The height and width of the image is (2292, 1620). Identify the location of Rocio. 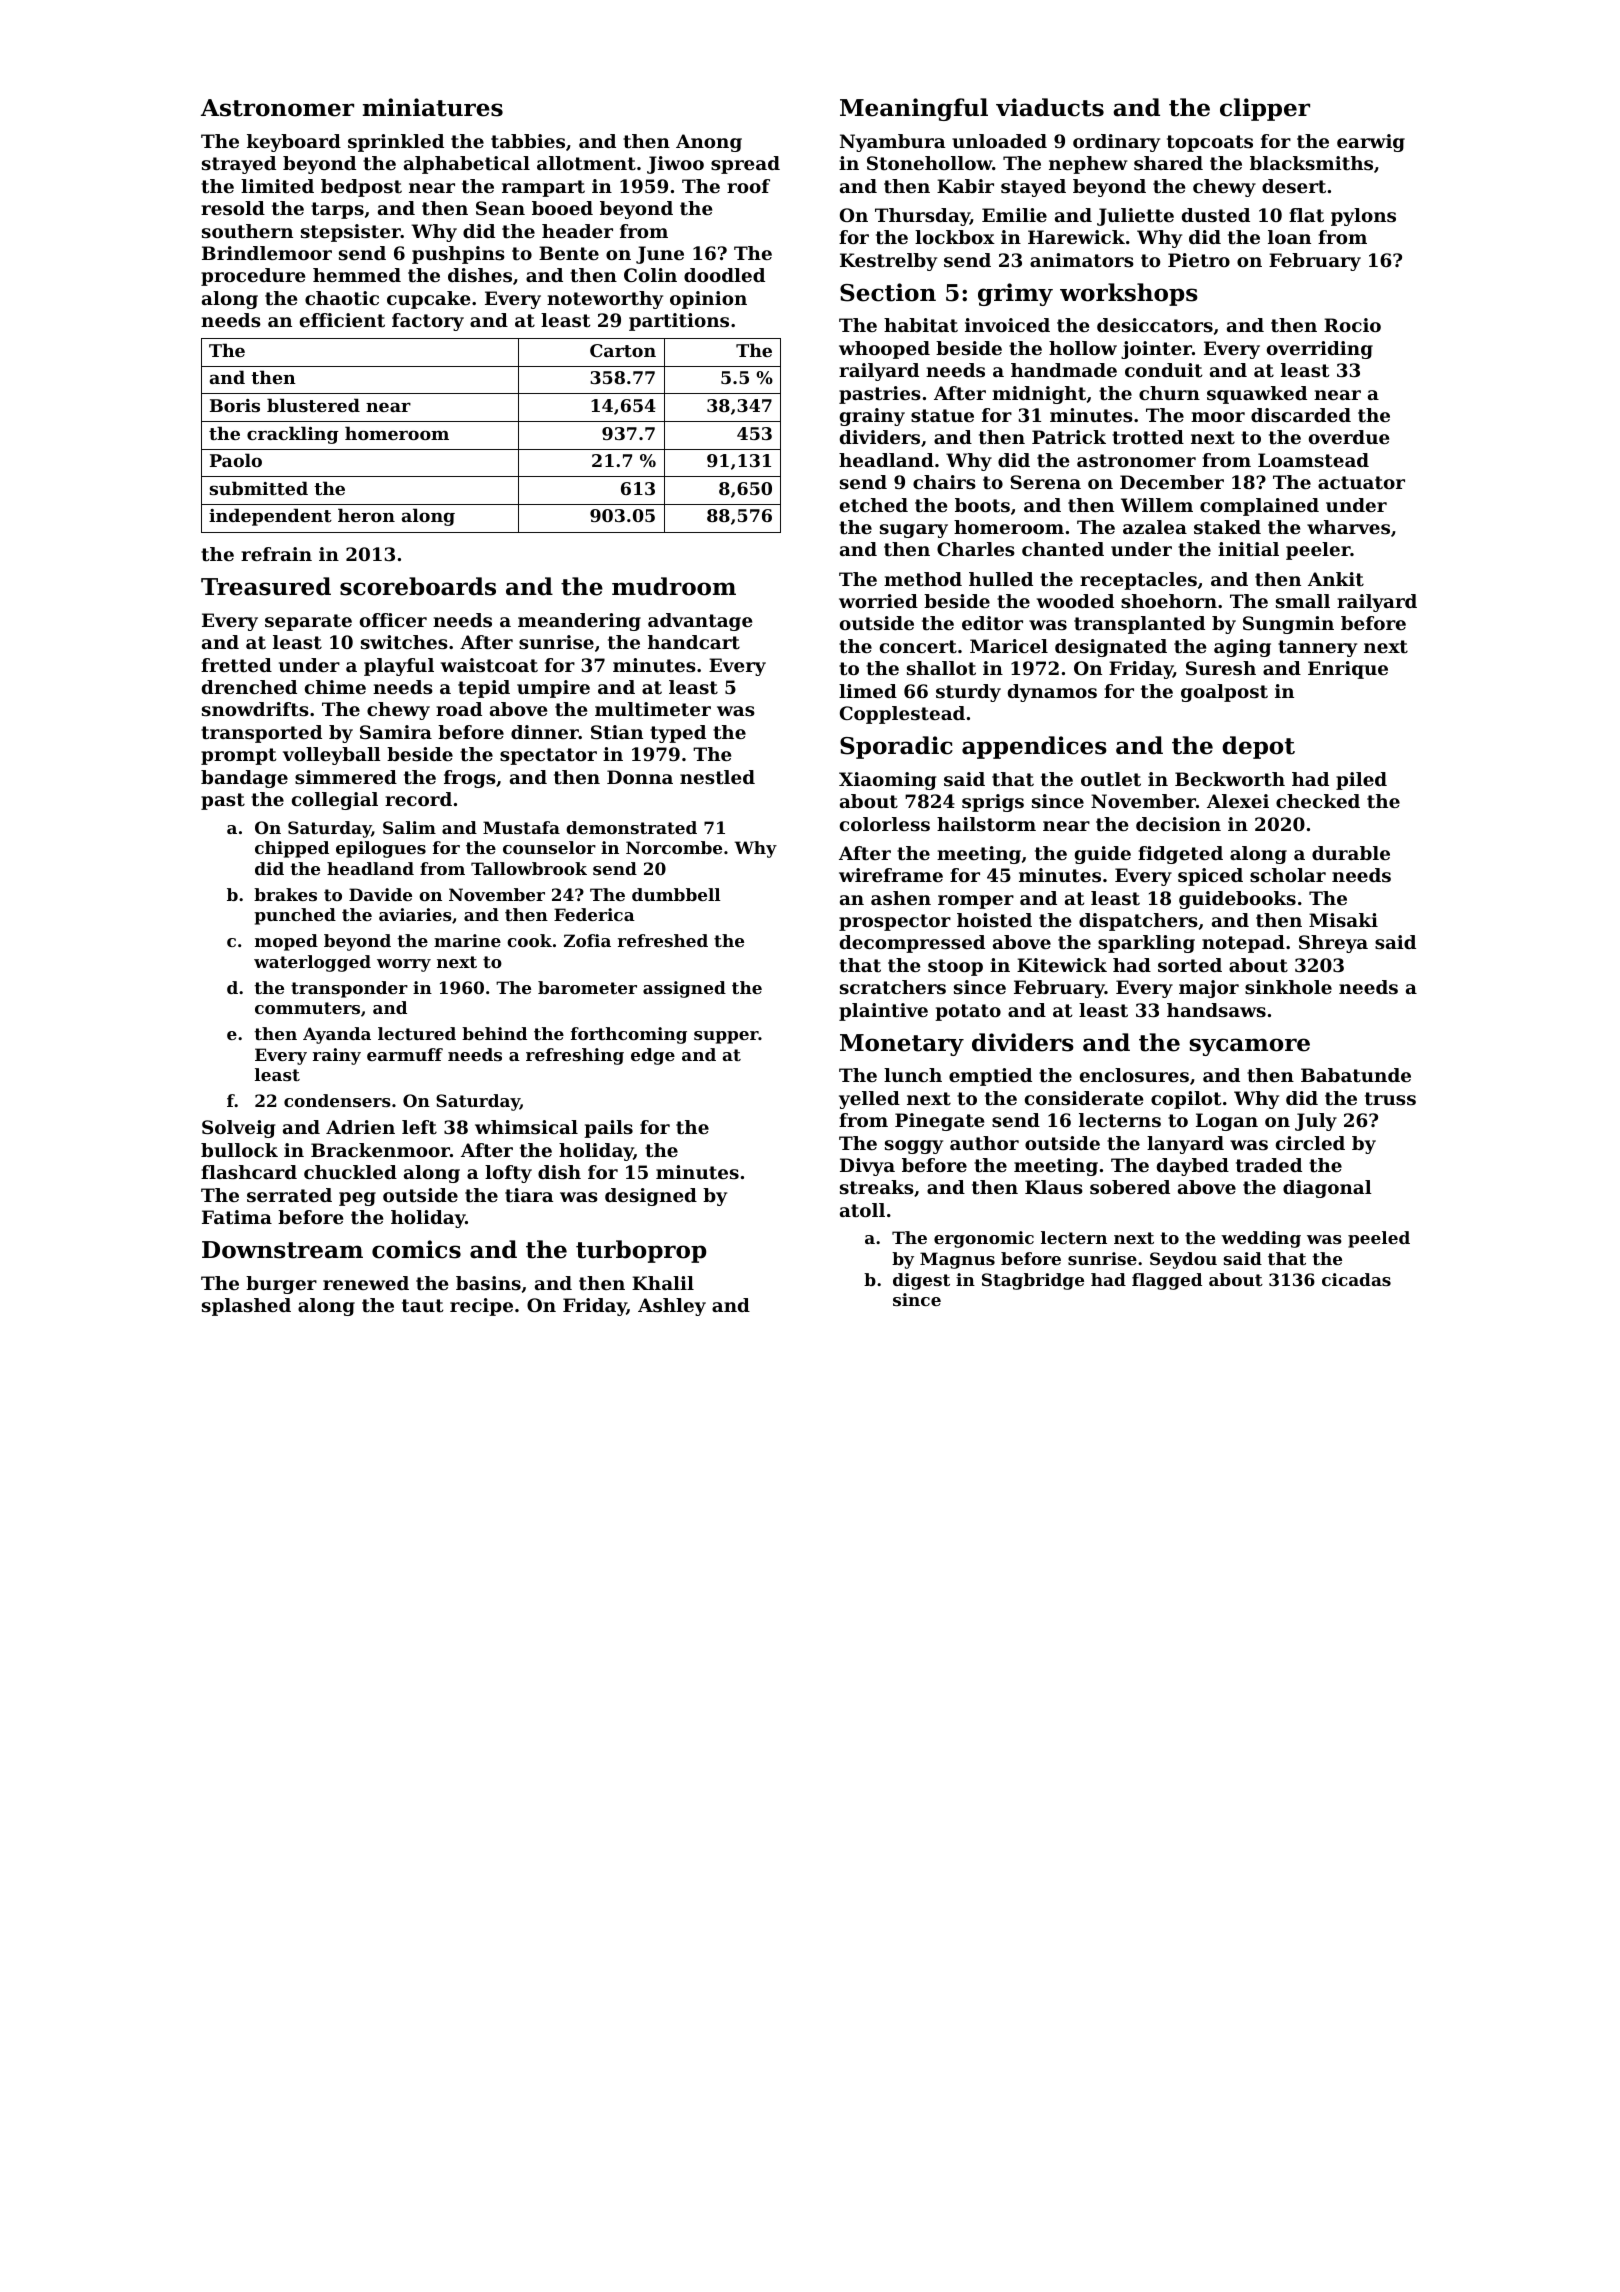
(1352, 325).
